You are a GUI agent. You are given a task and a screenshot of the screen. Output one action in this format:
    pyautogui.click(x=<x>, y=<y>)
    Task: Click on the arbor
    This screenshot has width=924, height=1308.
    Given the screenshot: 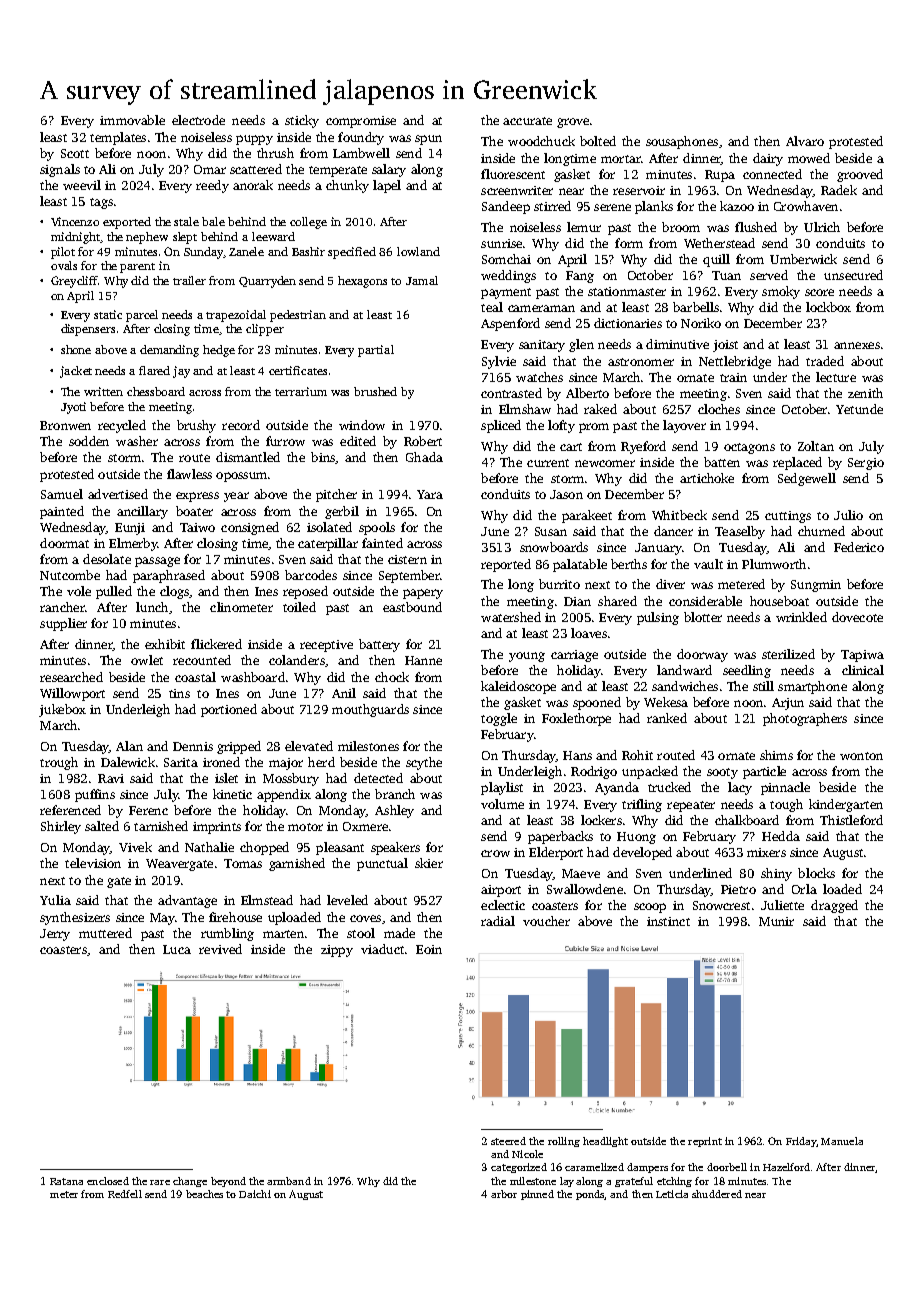 What is the action you would take?
    pyautogui.click(x=504, y=1194)
